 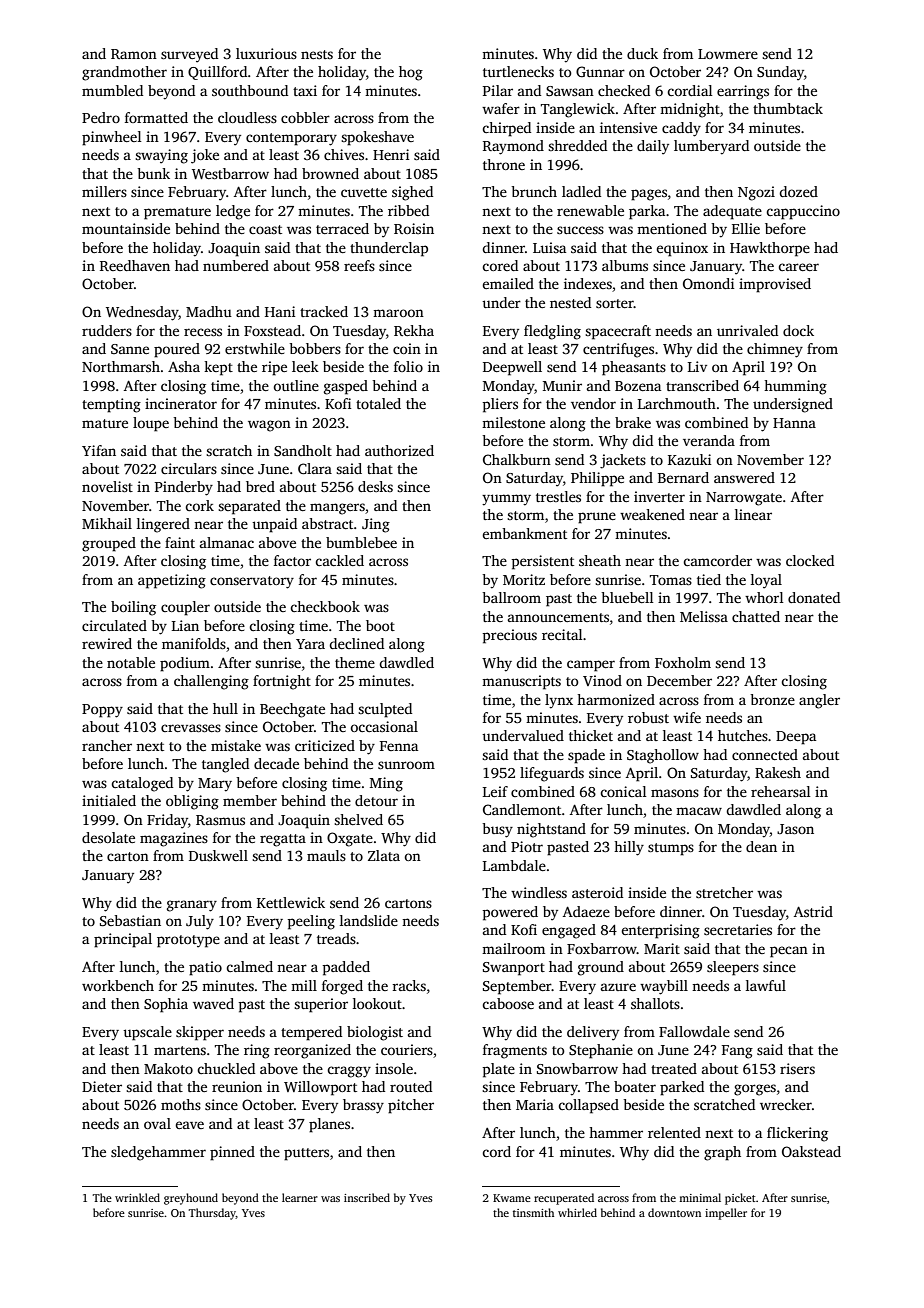 I want to click on Jing, so click(x=376, y=525).
